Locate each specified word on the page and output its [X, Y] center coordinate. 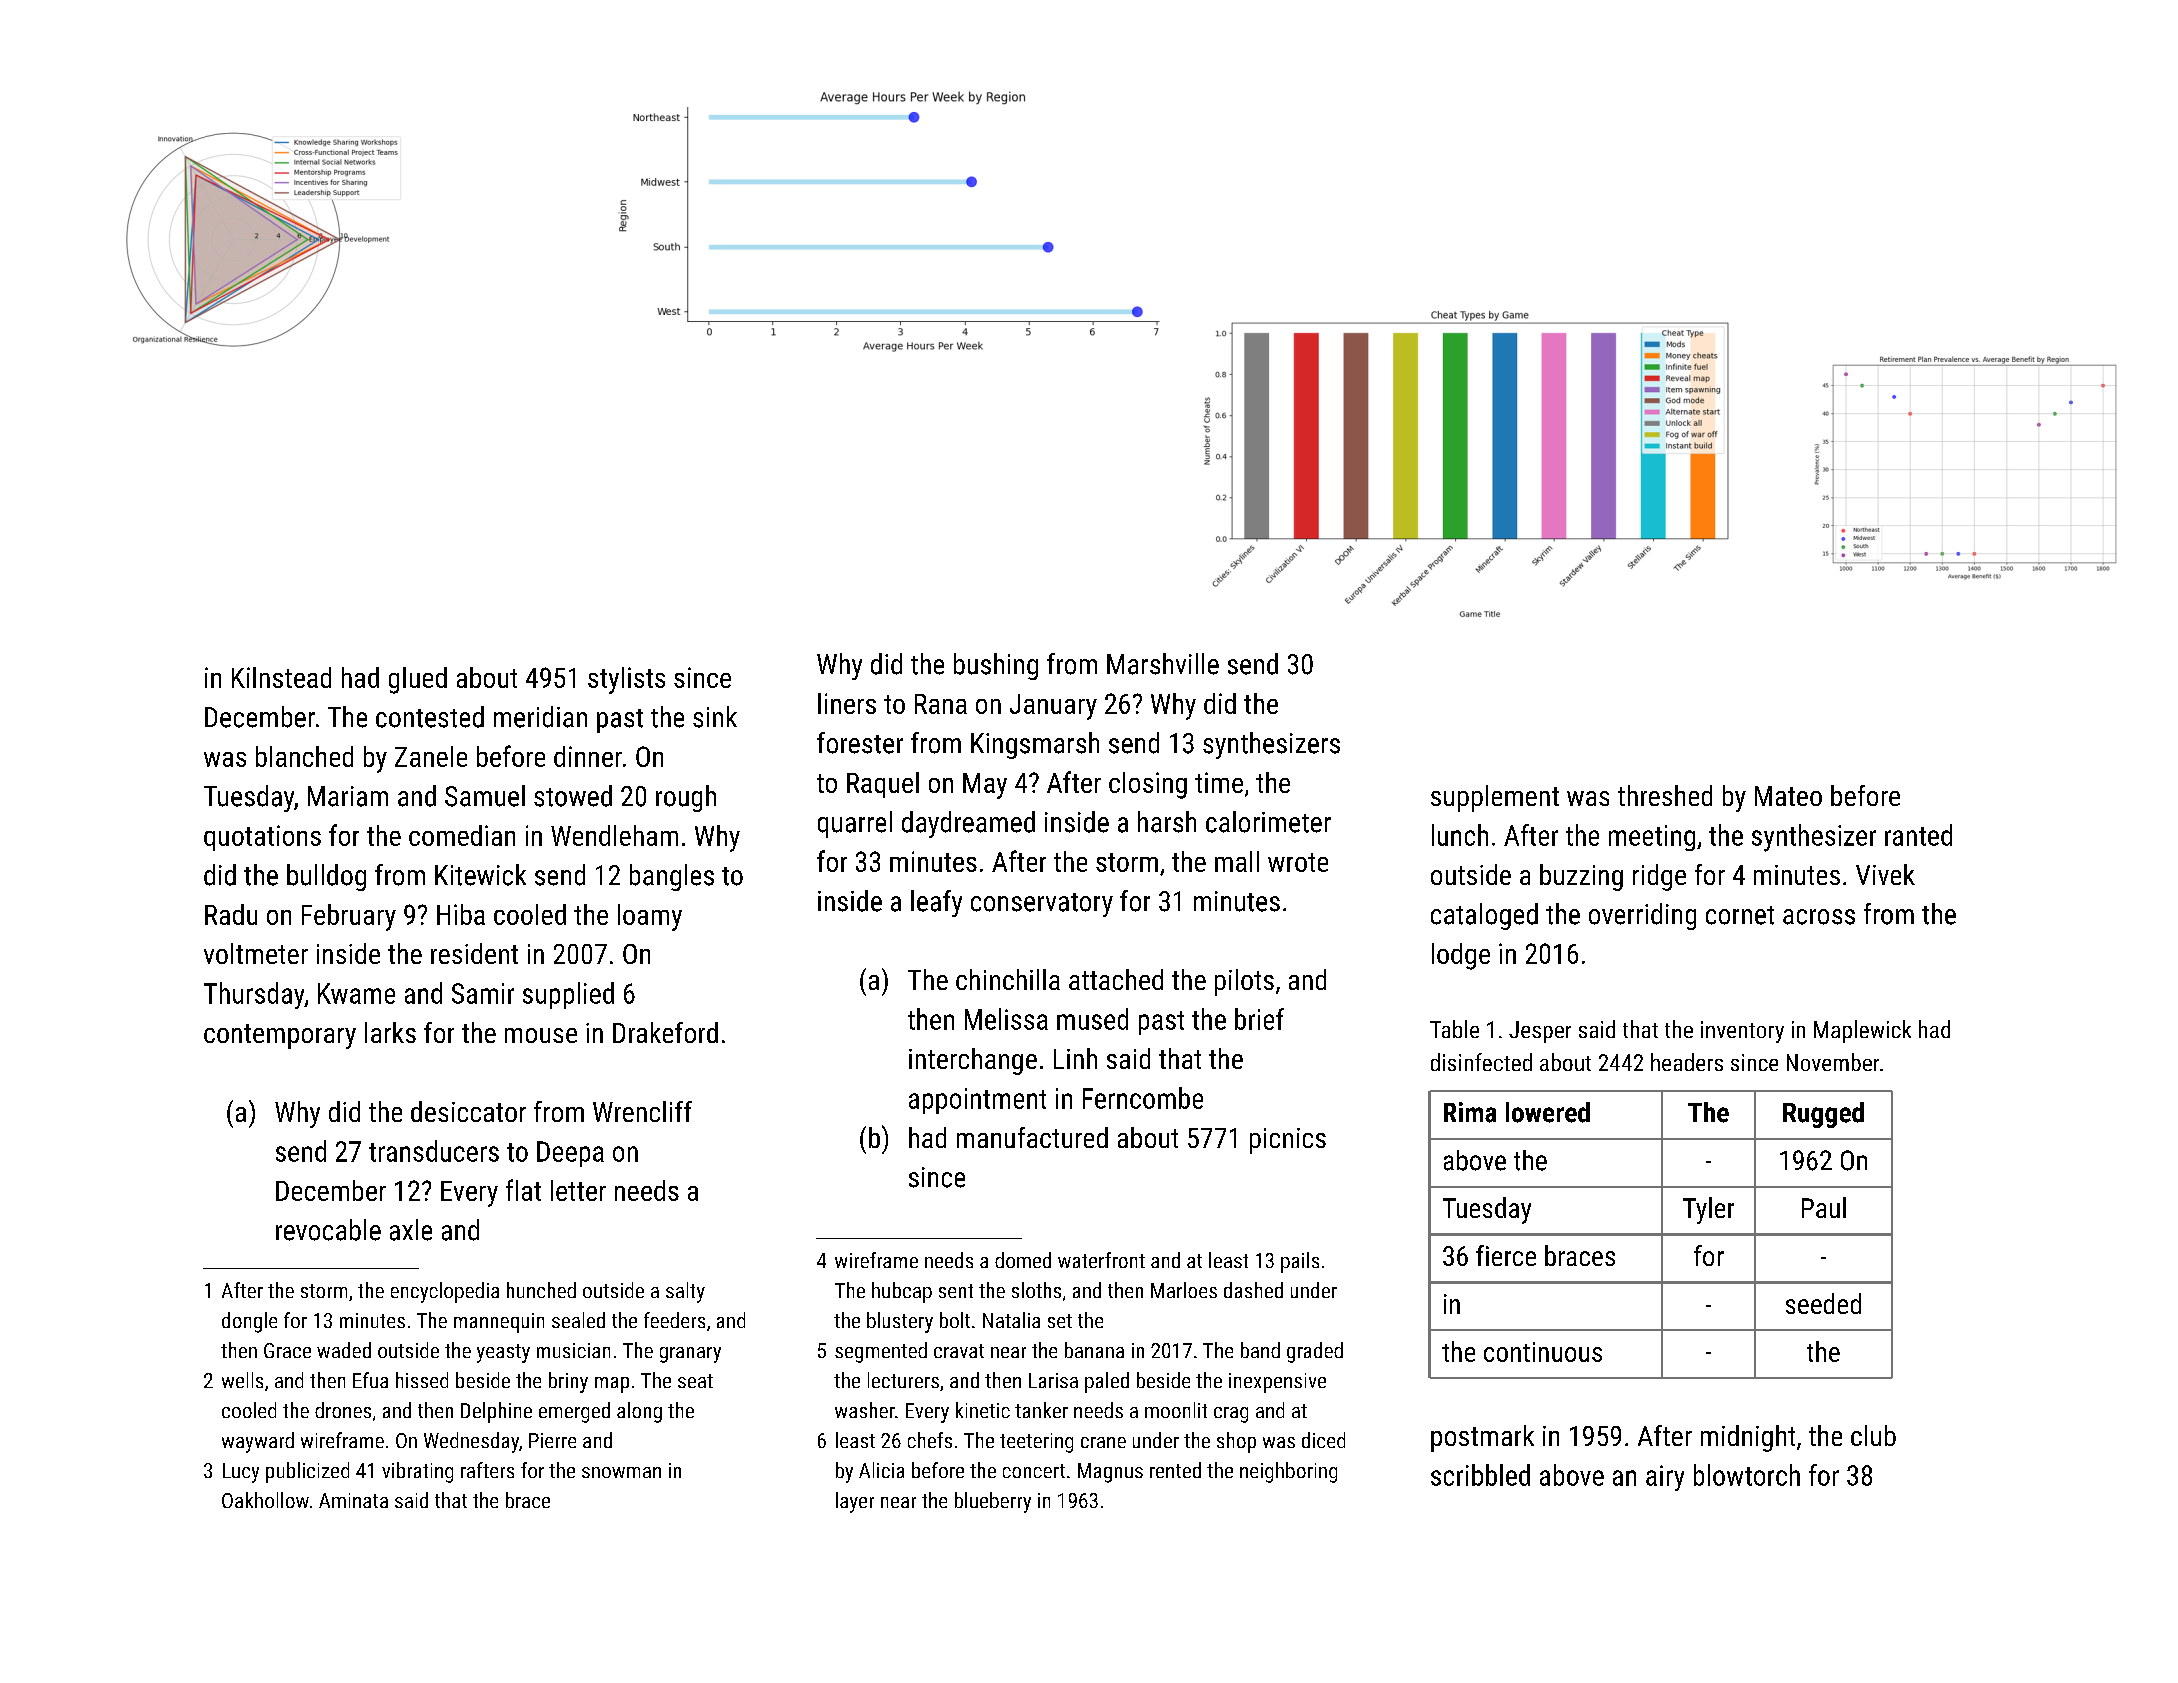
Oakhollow [265, 1500]
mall [1237, 861]
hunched [541, 1290]
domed [1023, 1260]
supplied [568, 995]
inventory [1742, 1032]
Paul [1824, 1207]
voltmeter [256, 953]
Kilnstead [281, 677]
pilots [1244, 982]
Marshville [1163, 664]
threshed [1665, 795]
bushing [996, 666]
